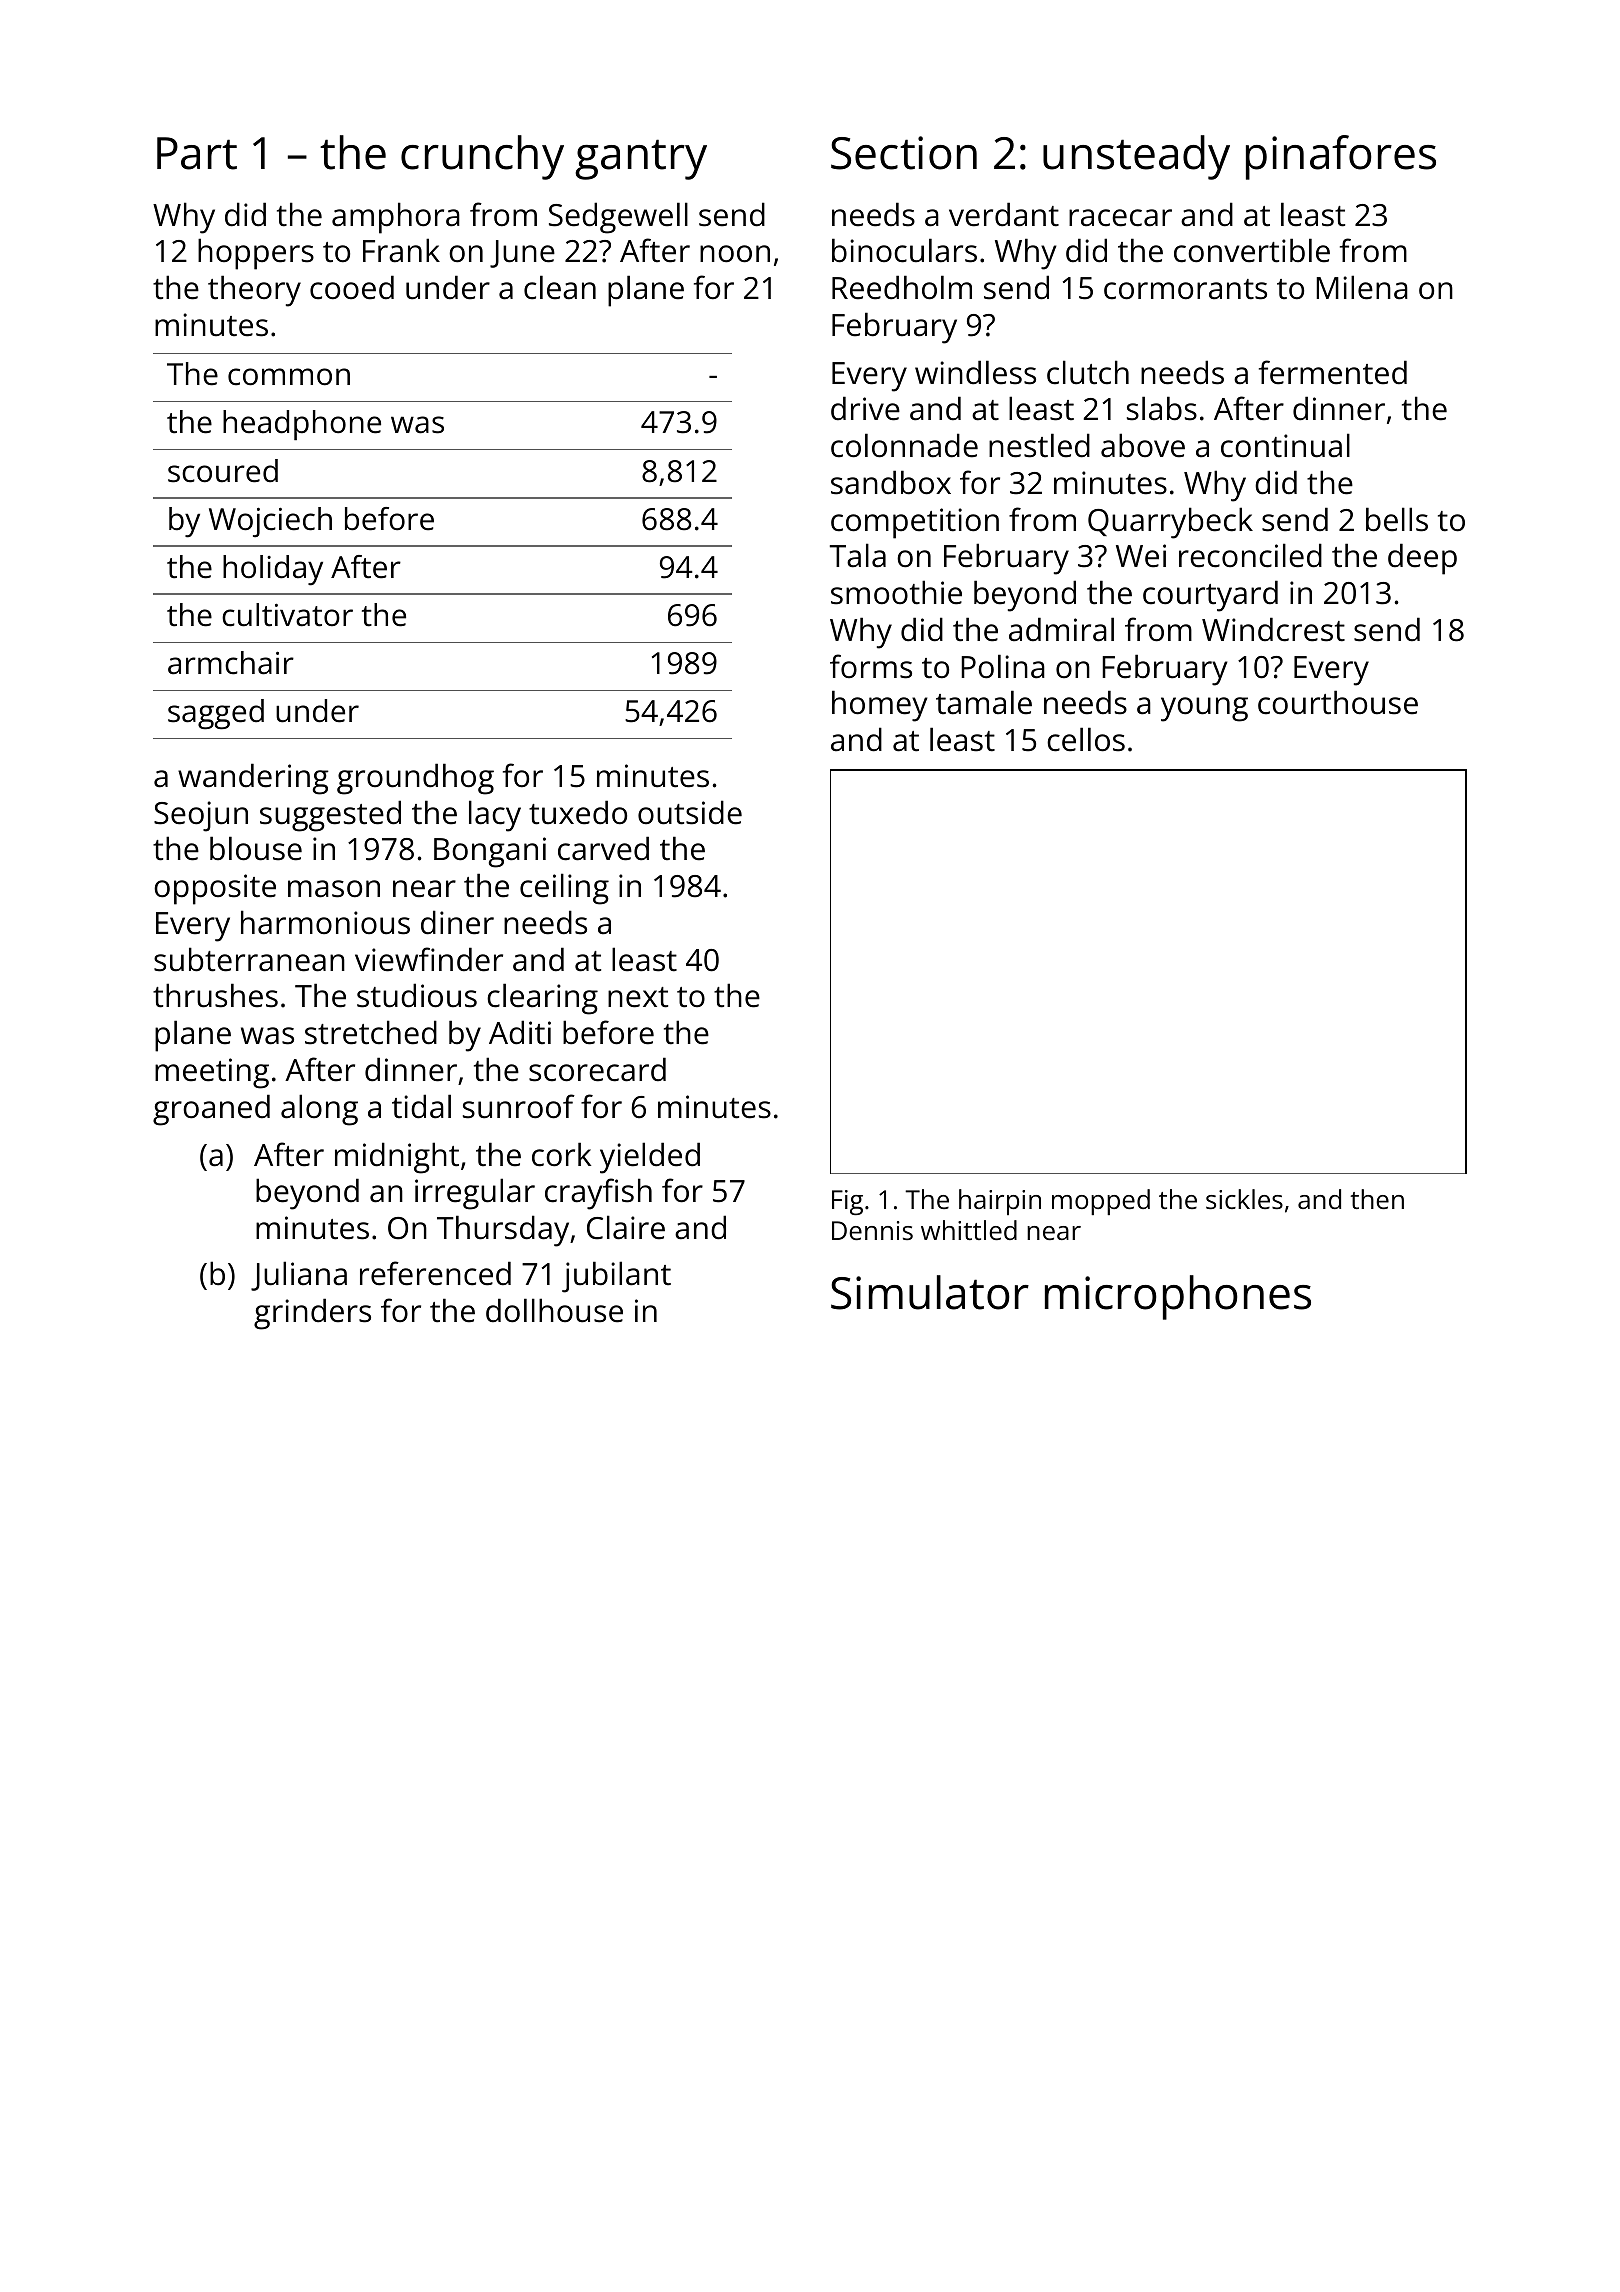 The height and width of the image is (2292, 1620). What do you see at coordinates (904, 153) in the image?
I see `Section` at bounding box center [904, 153].
